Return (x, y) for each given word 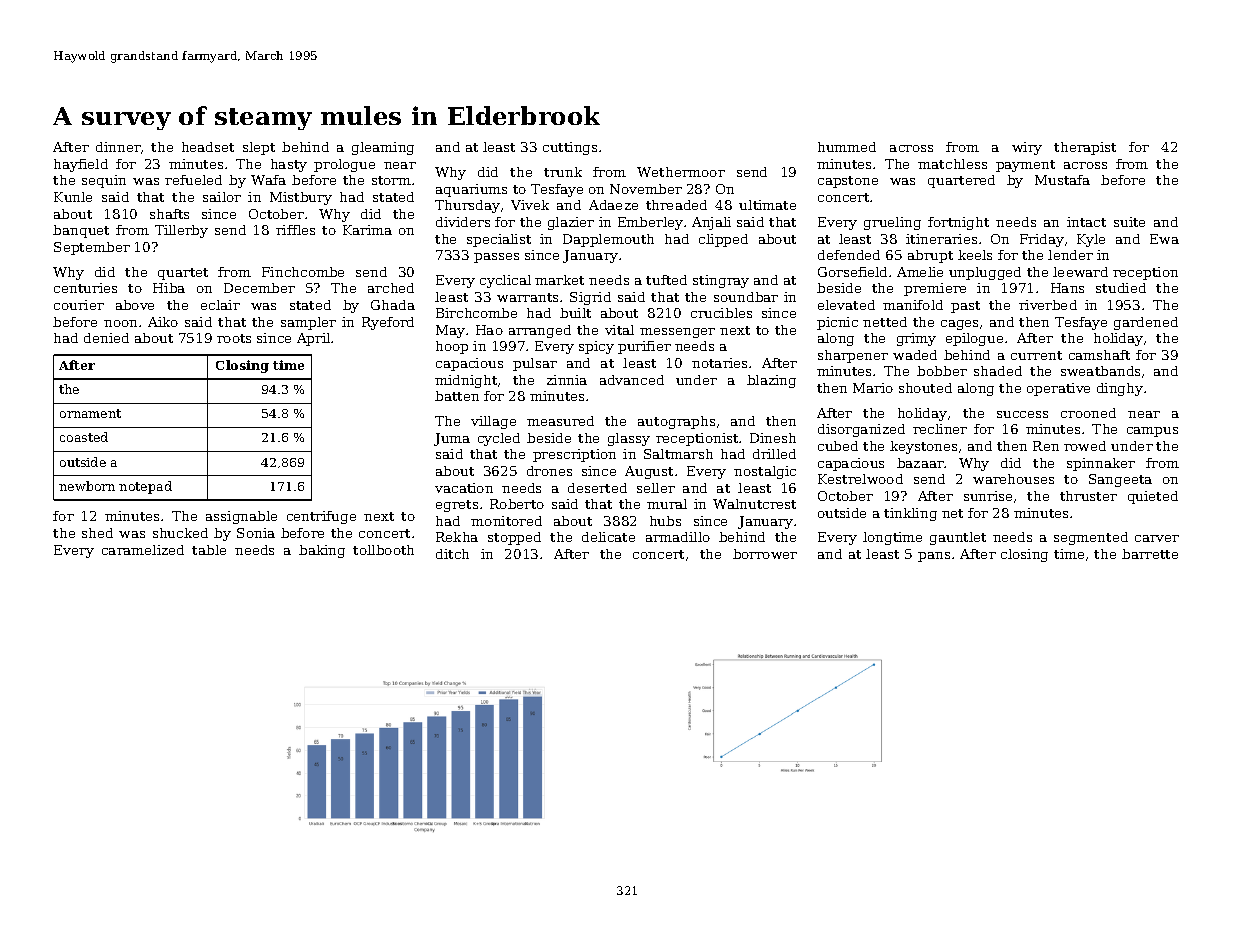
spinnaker (1101, 464)
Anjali (711, 223)
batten (457, 396)
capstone (848, 182)
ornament (90, 413)
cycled (499, 439)
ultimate (767, 205)
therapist (1085, 148)
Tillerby (181, 231)
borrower (765, 554)
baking (322, 551)
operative (1058, 389)
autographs (676, 422)
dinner (118, 147)
